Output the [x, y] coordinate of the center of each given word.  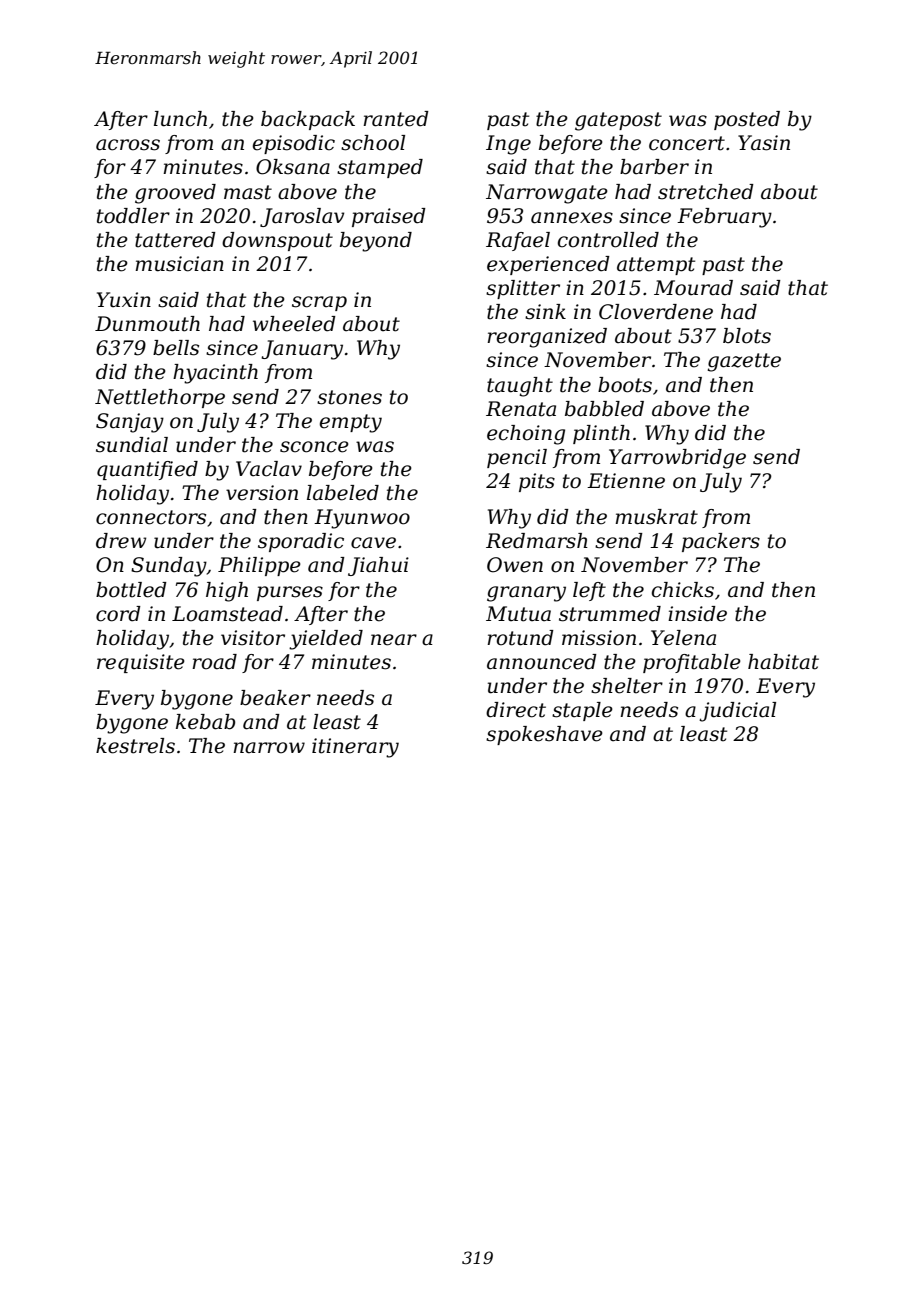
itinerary [355, 748]
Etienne [626, 481]
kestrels [135, 746]
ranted [396, 119]
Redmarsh [537, 541]
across [128, 145]
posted [747, 120]
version [262, 493]
